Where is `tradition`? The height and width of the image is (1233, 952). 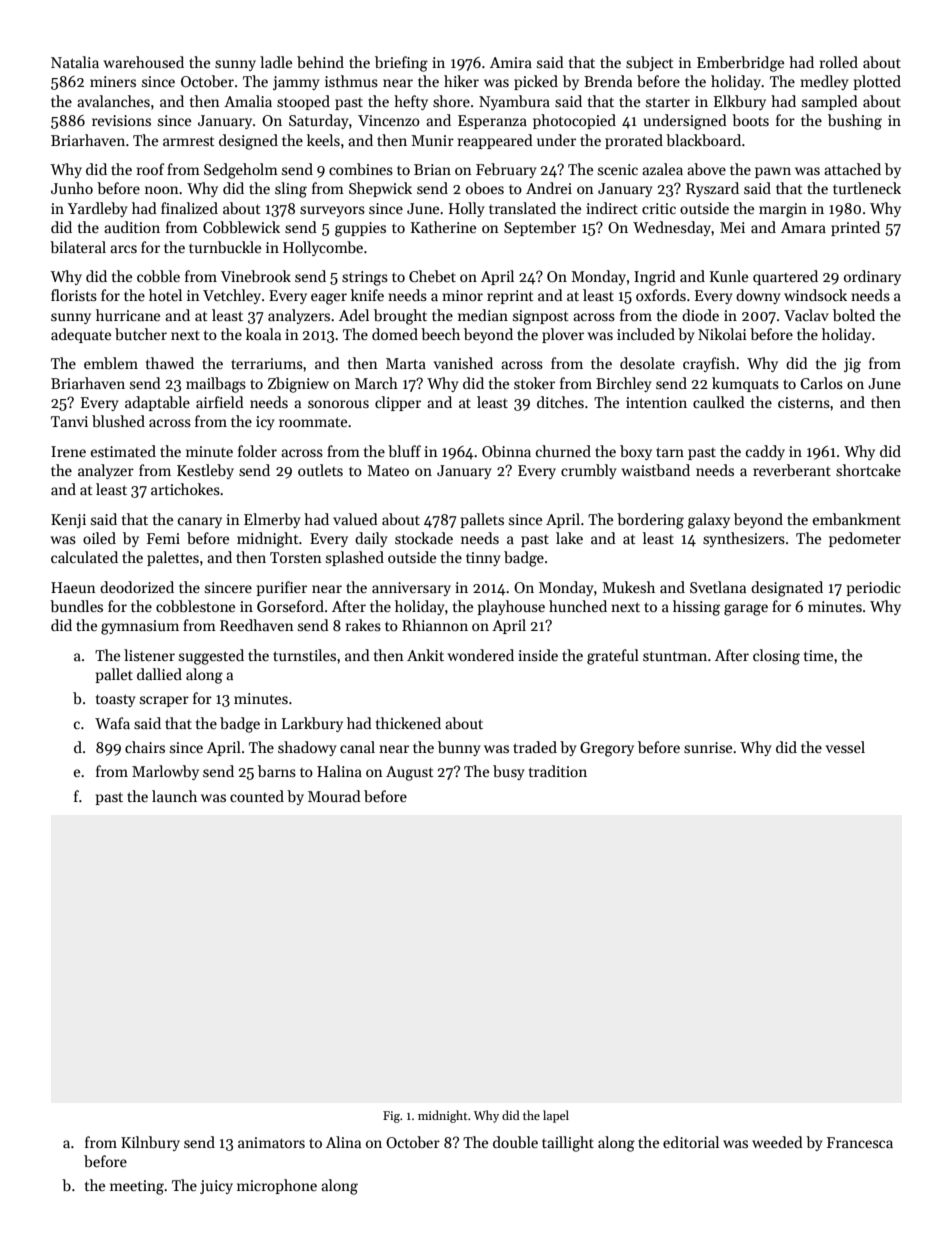 tradition is located at coordinates (558, 771).
